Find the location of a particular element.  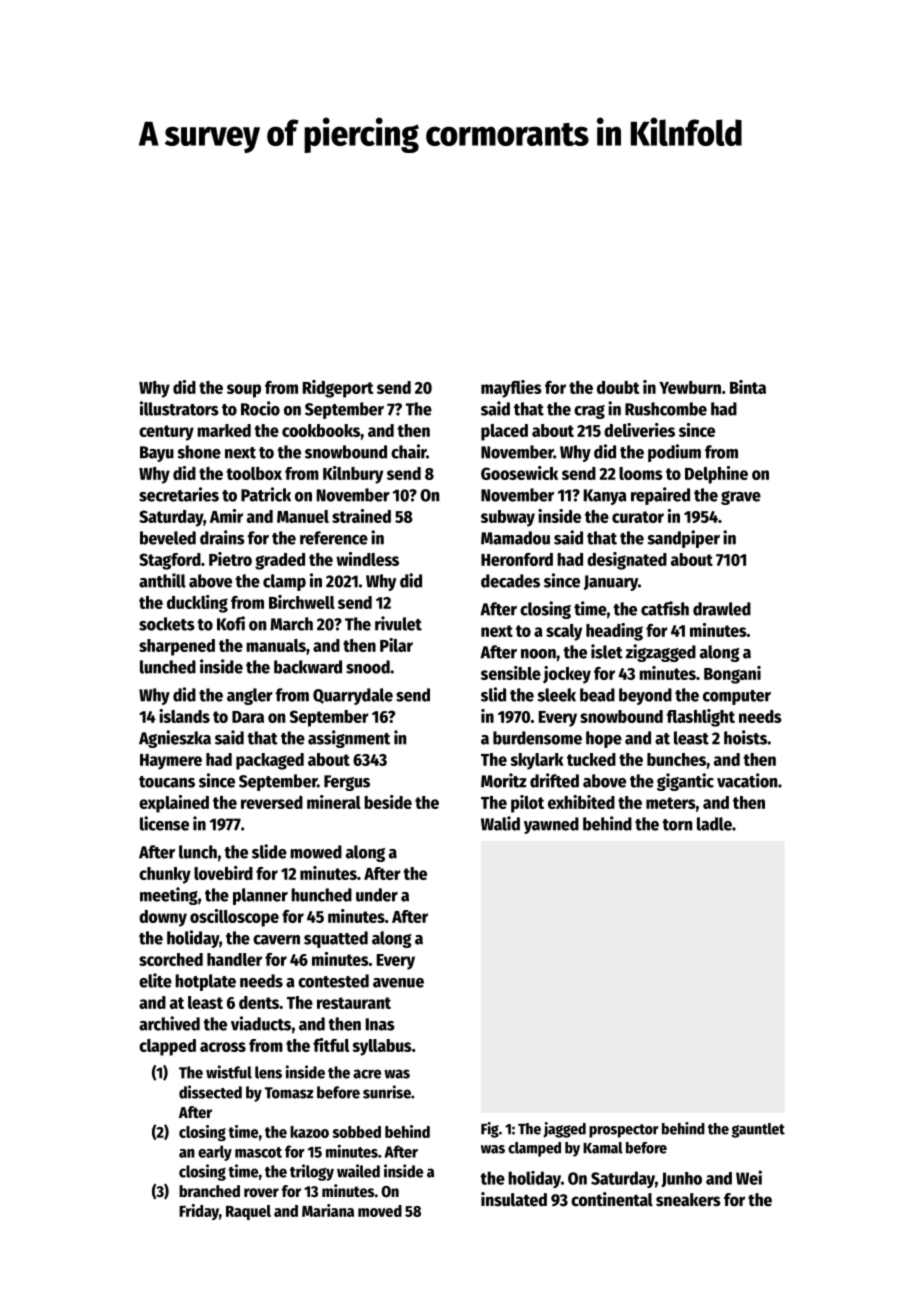

mayflies is located at coordinates (511, 389).
